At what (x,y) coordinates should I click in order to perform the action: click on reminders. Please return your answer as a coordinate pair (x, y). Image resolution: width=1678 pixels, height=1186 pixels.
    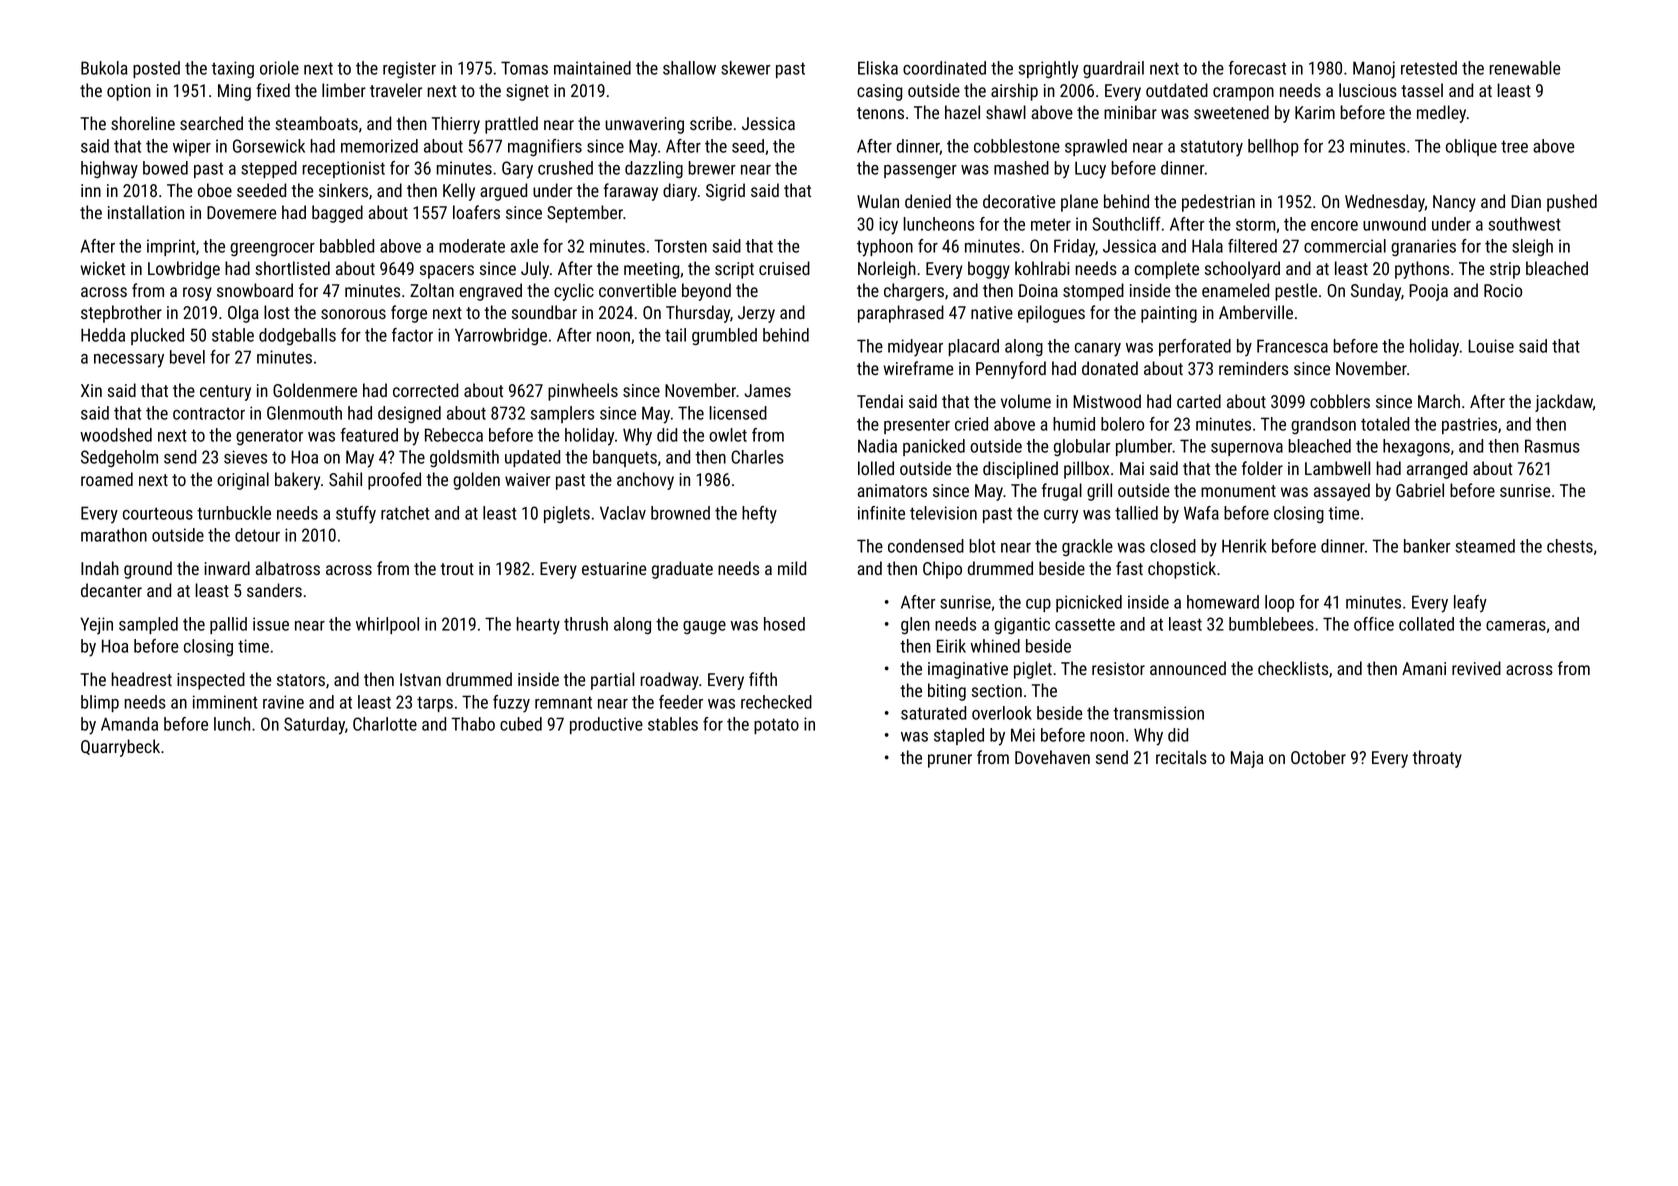
    Looking at the image, I should click on (1253, 368).
